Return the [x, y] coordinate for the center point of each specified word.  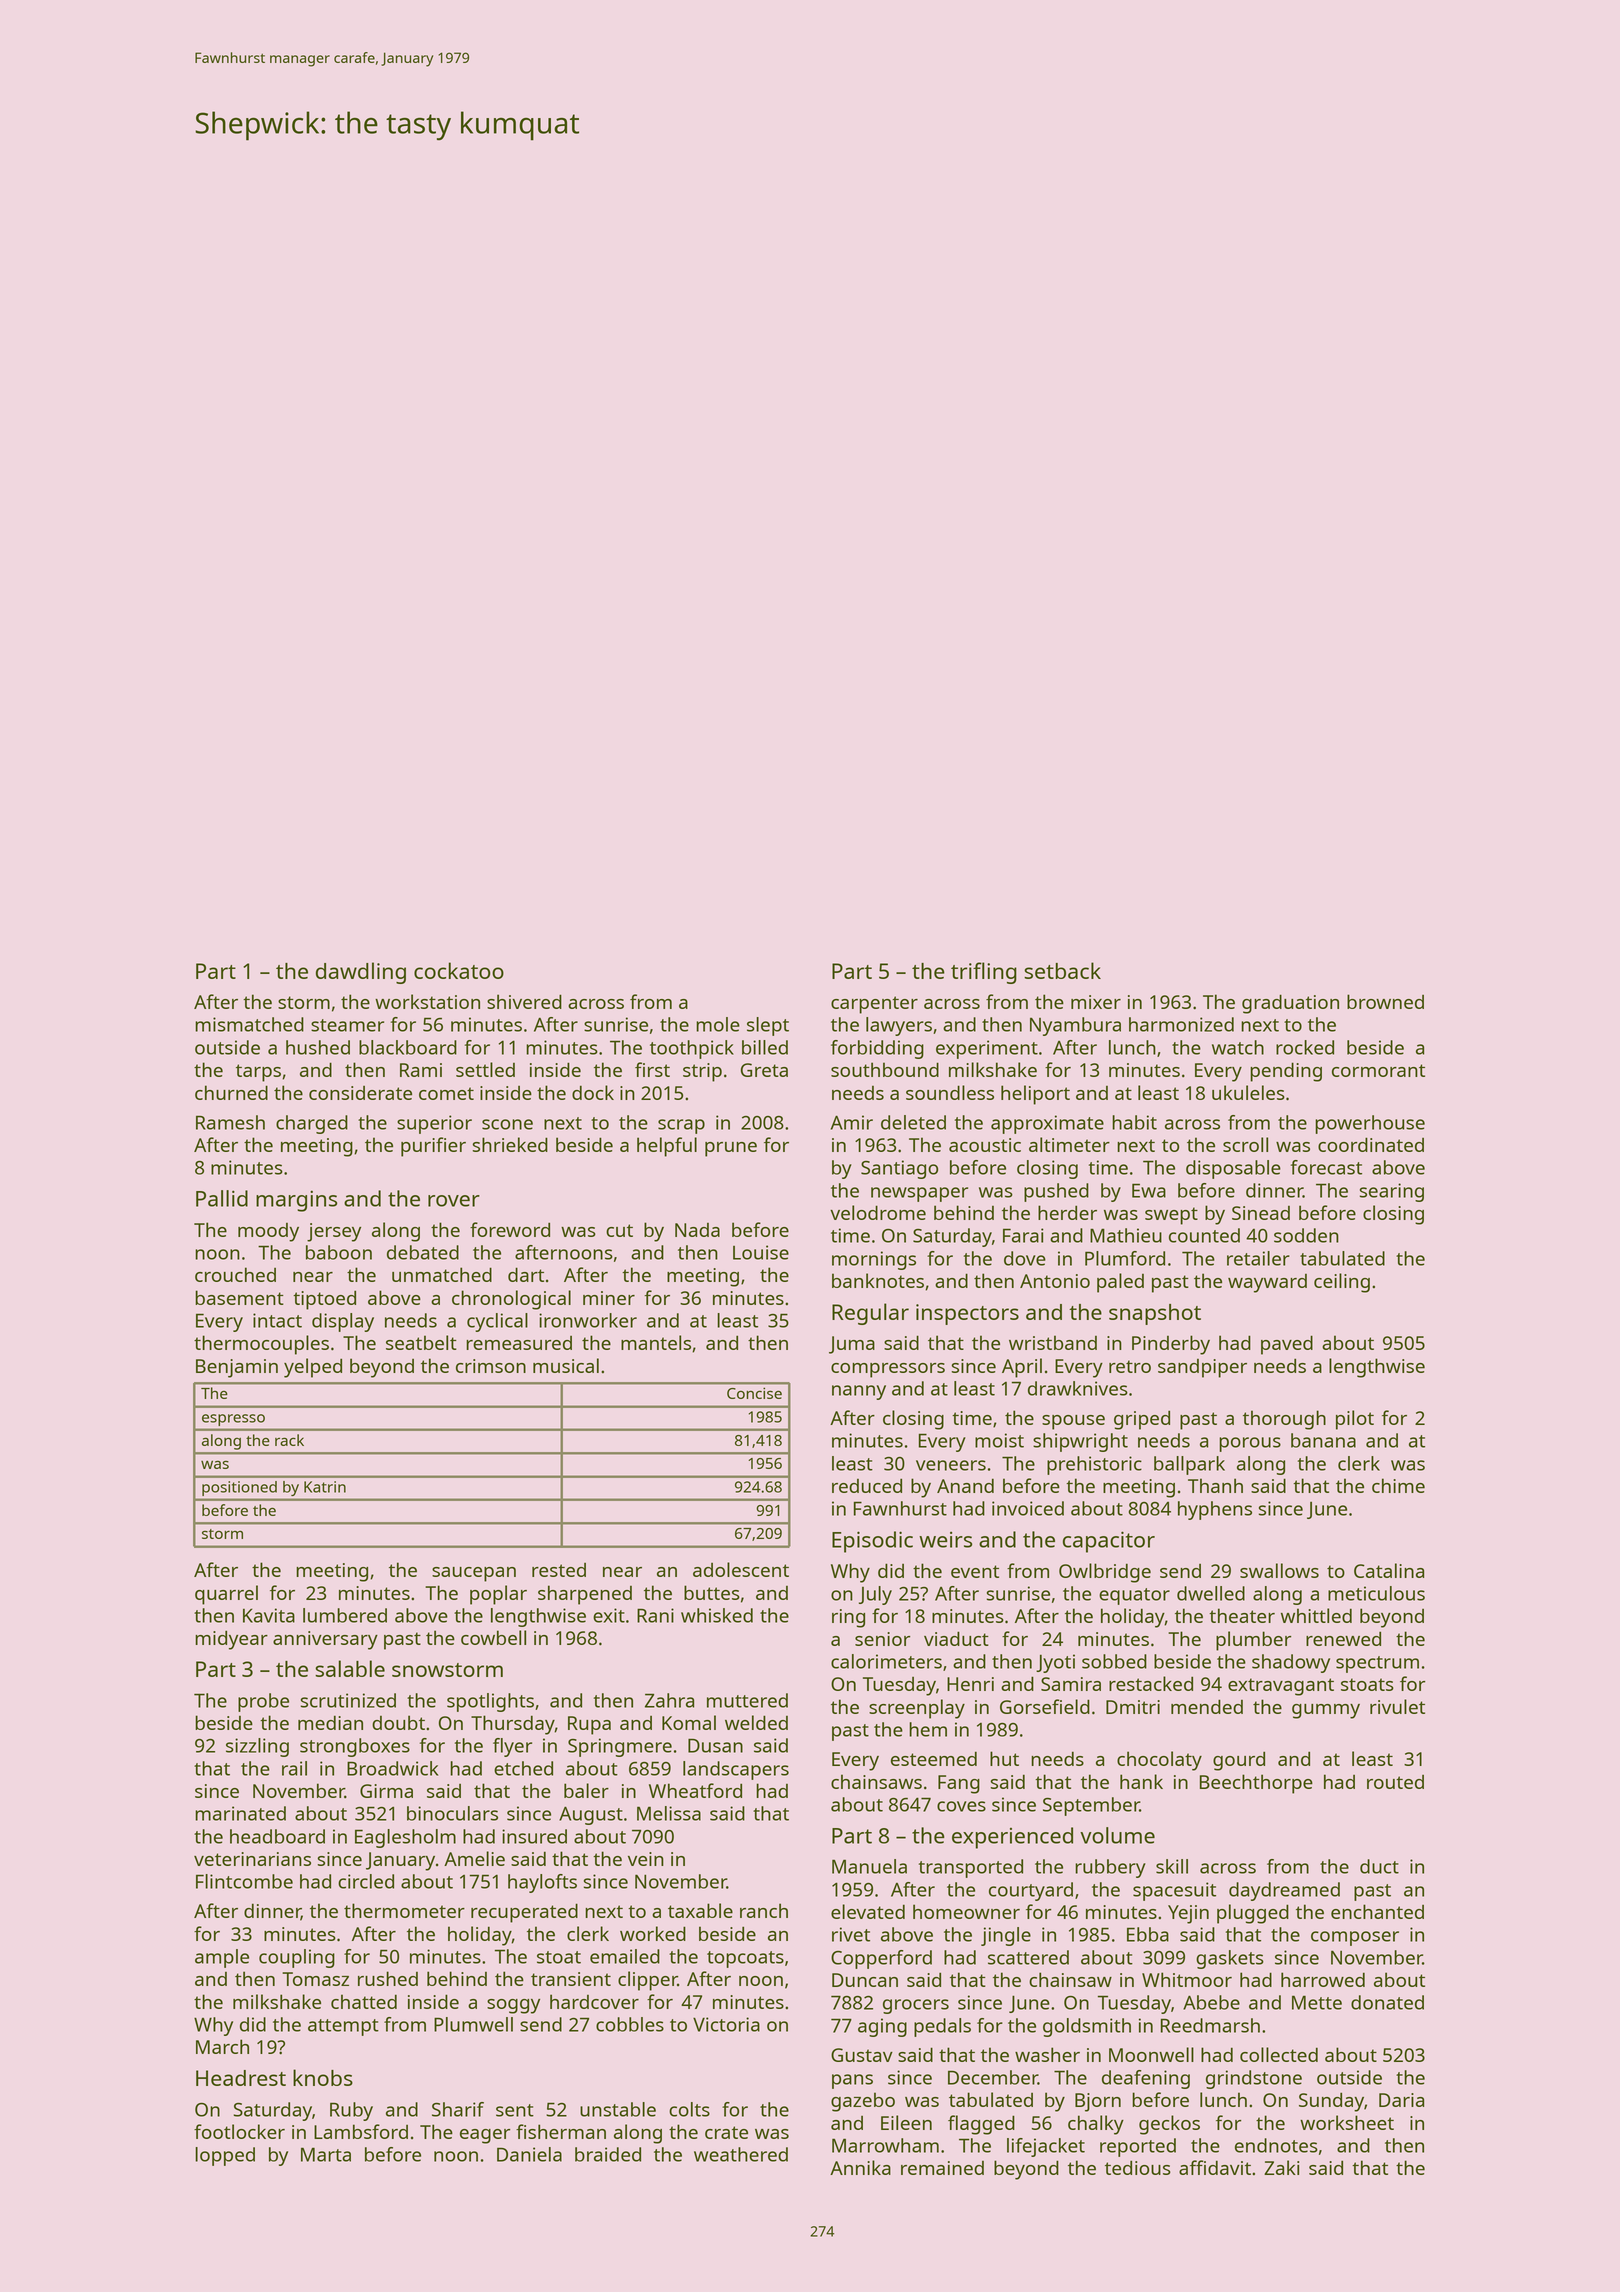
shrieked [510, 1144]
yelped [313, 1368]
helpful [667, 1147]
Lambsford [361, 2131]
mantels [656, 1342]
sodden [1306, 1235]
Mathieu [1126, 1235]
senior [882, 1639]
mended [1207, 1706]
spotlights [490, 1702]
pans [852, 2081]
